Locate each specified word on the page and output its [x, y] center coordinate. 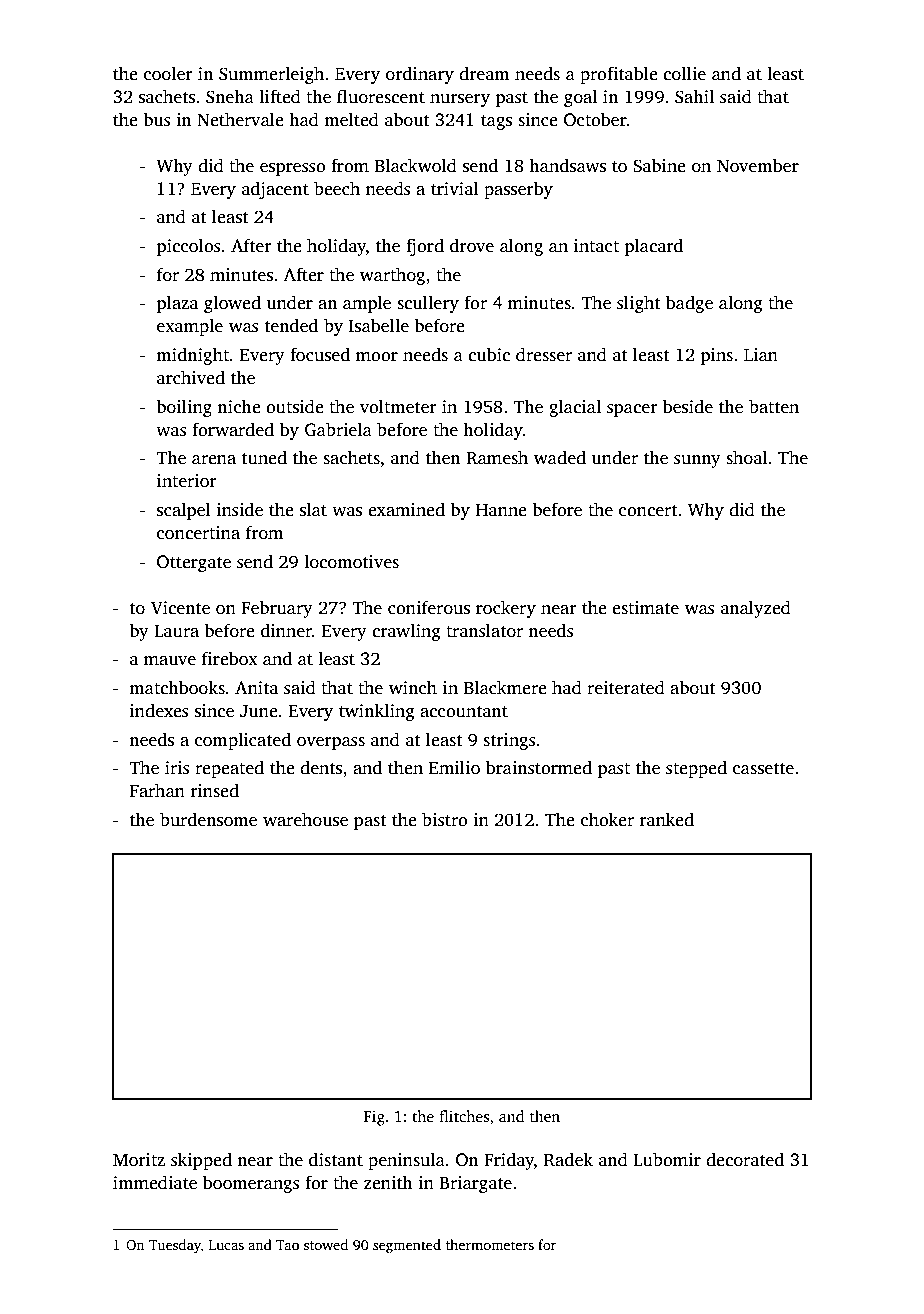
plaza [177, 304]
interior [187, 481]
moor [377, 357]
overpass [331, 743]
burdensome [208, 819]
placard [653, 247]
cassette [763, 769]
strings [509, 741]
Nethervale [240, 119]
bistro [445, 819]
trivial [454, 188]
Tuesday [175, 1246]
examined [406, 509]
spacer [632, 410]
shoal [746, 457]
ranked [667, 819]
